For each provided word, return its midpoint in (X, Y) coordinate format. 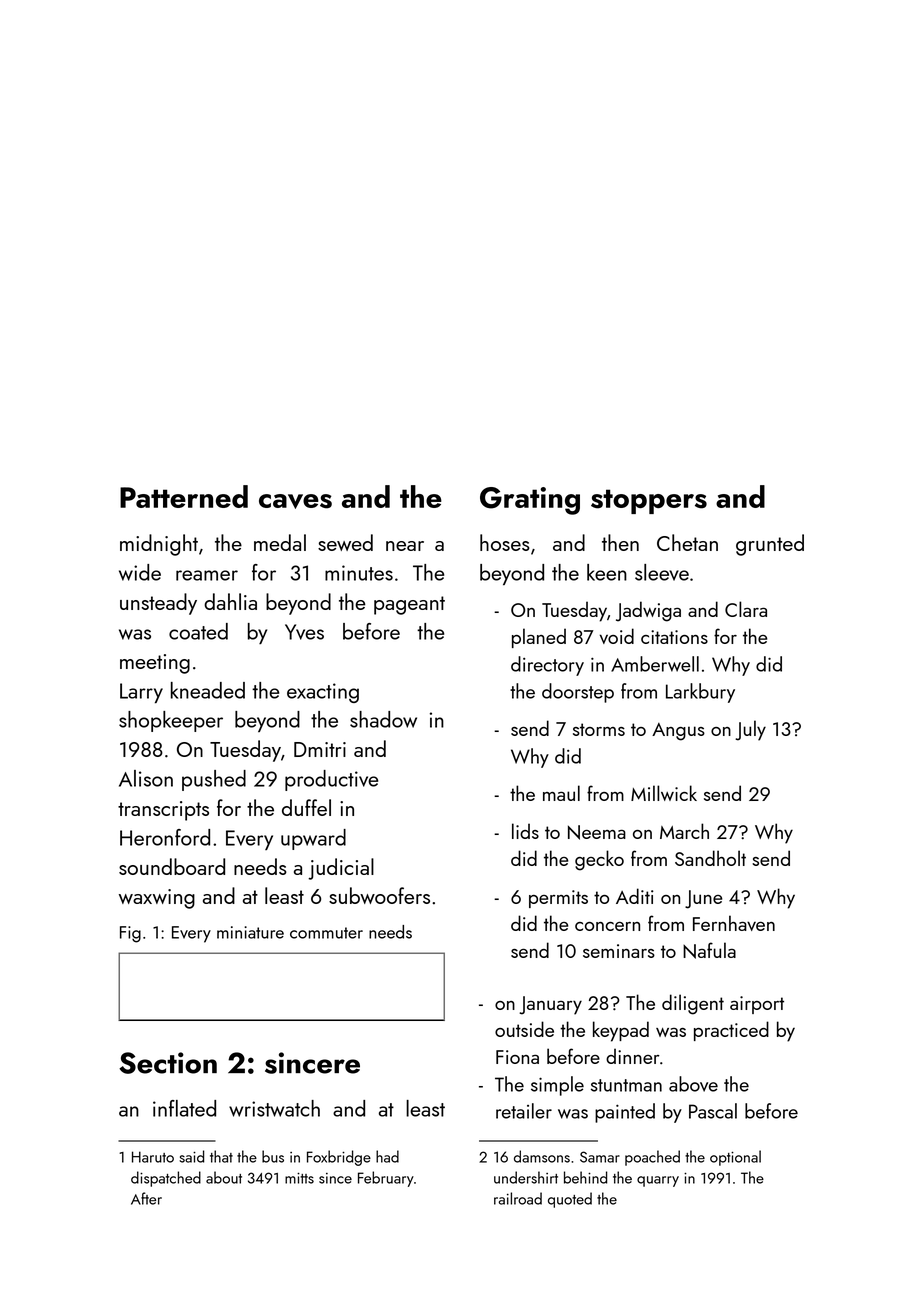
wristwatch (274, 1108)
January (550, 1005)
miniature (250, 932)
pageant (409, 605)
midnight (159, 545)
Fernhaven (734, 923)
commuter (326, 933)
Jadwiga (648, 611)
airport (757, 1005)
